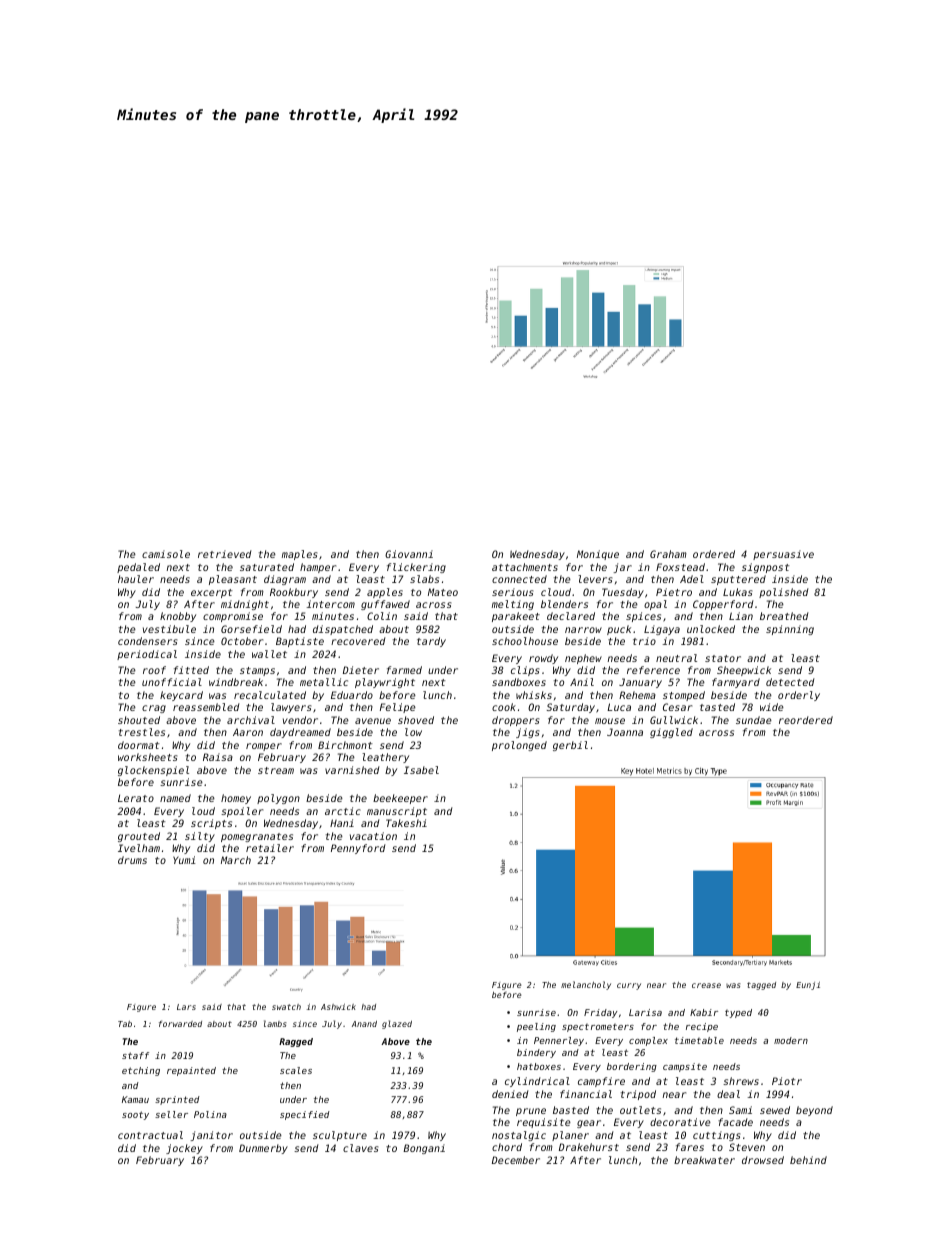  Describe the element at coordinates (186, 1007) in the screenshot. I see `Lars` at that location.
